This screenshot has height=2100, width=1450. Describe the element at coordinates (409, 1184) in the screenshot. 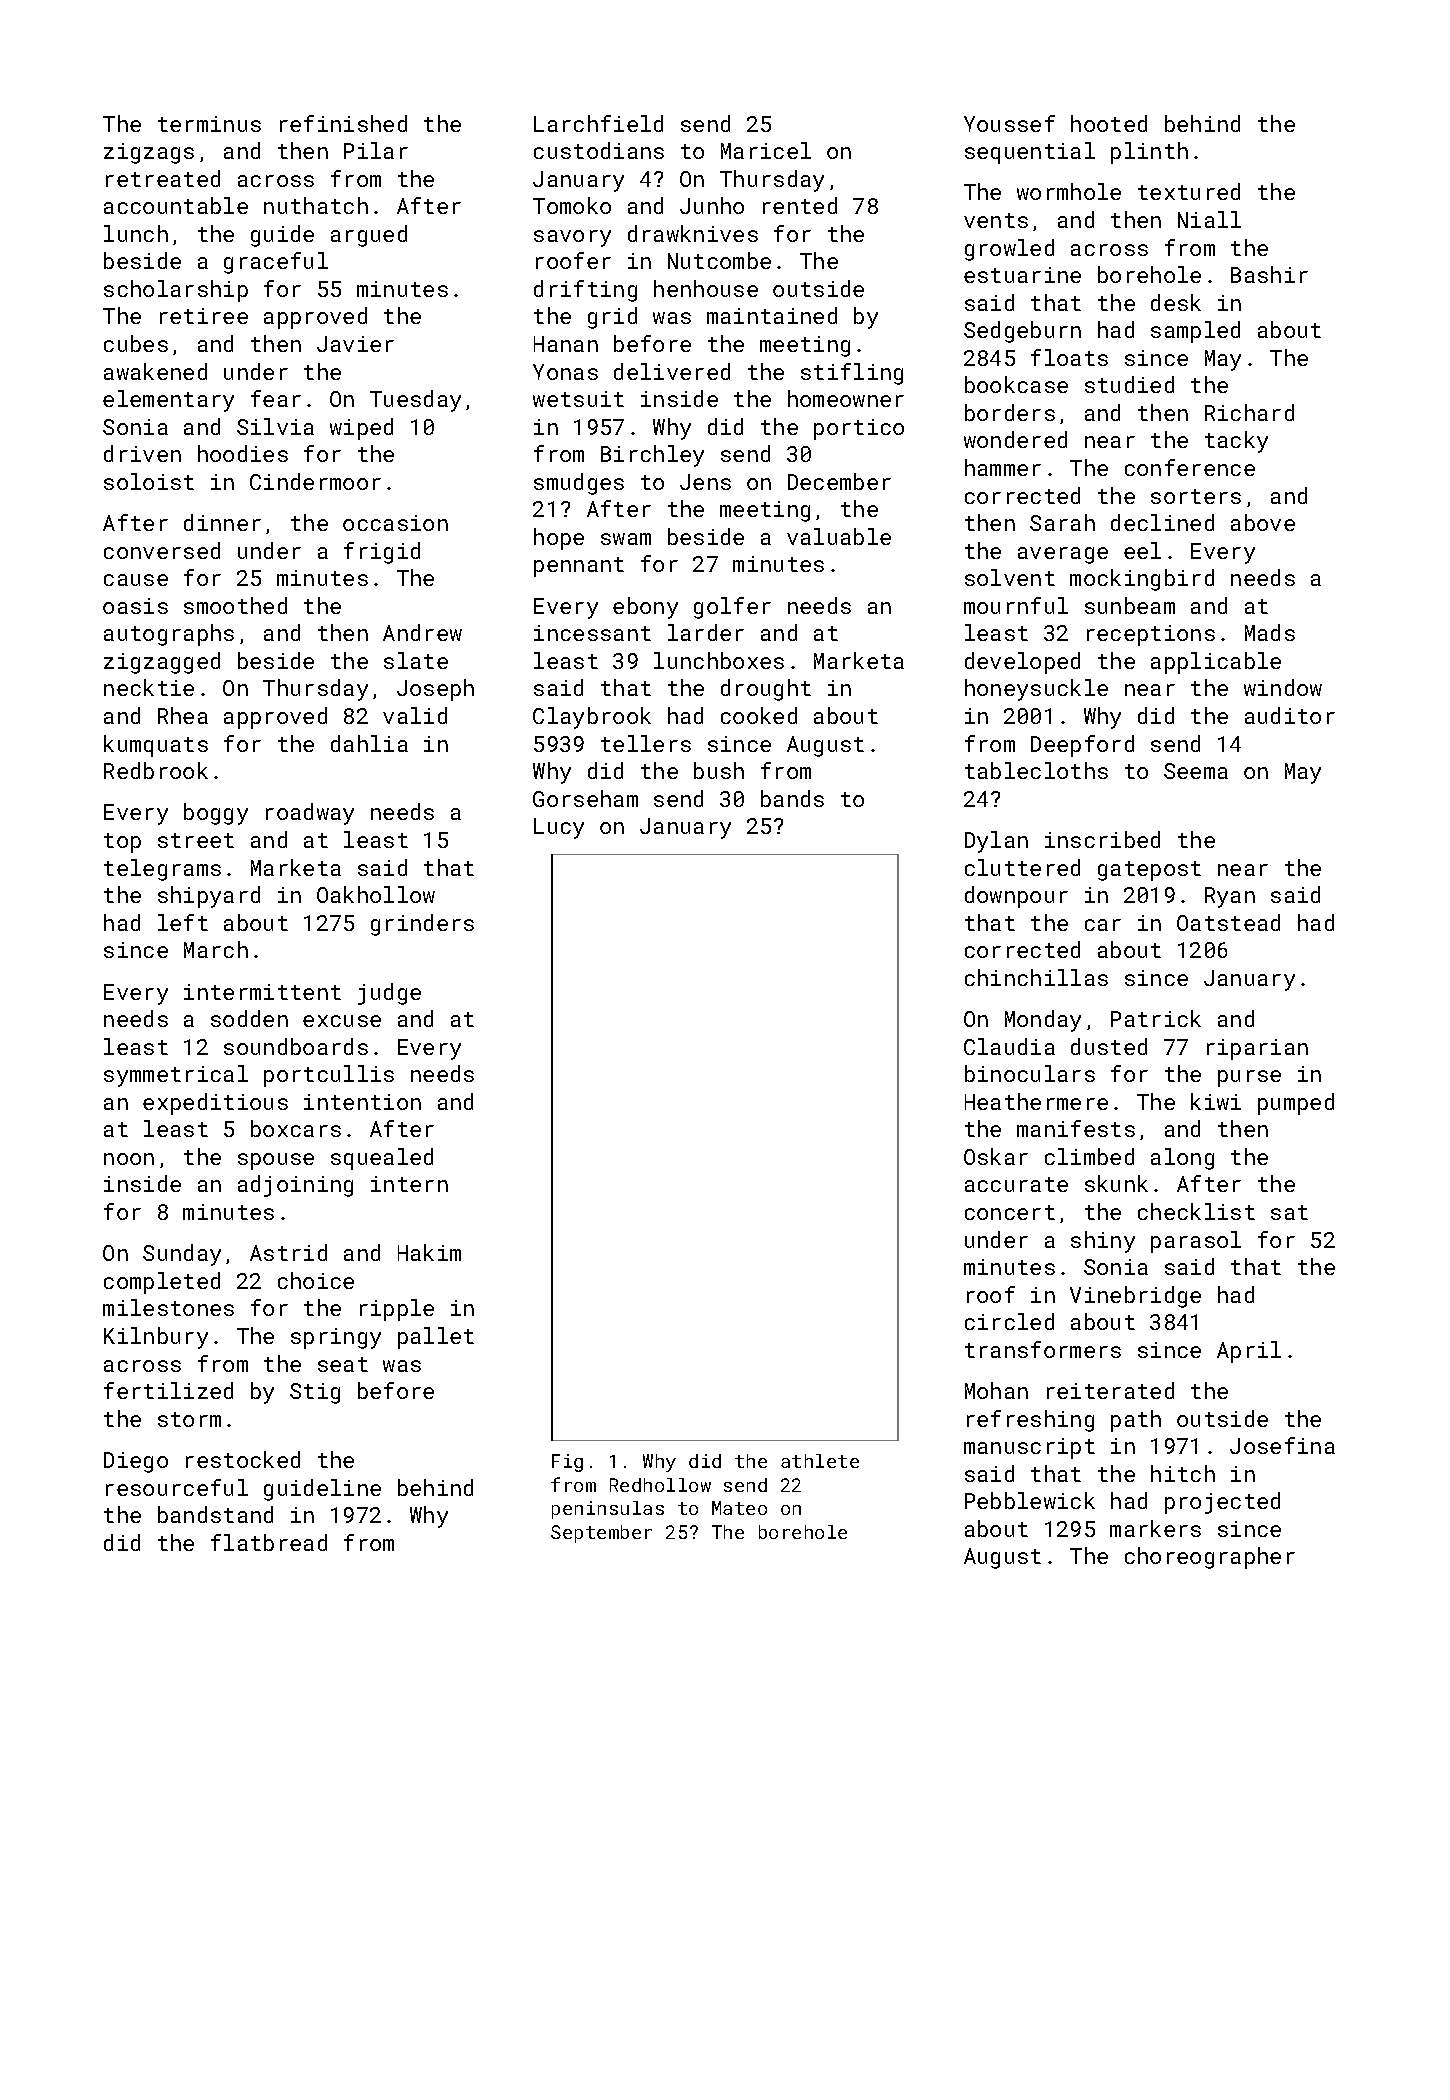

I see `intern` at that location.
